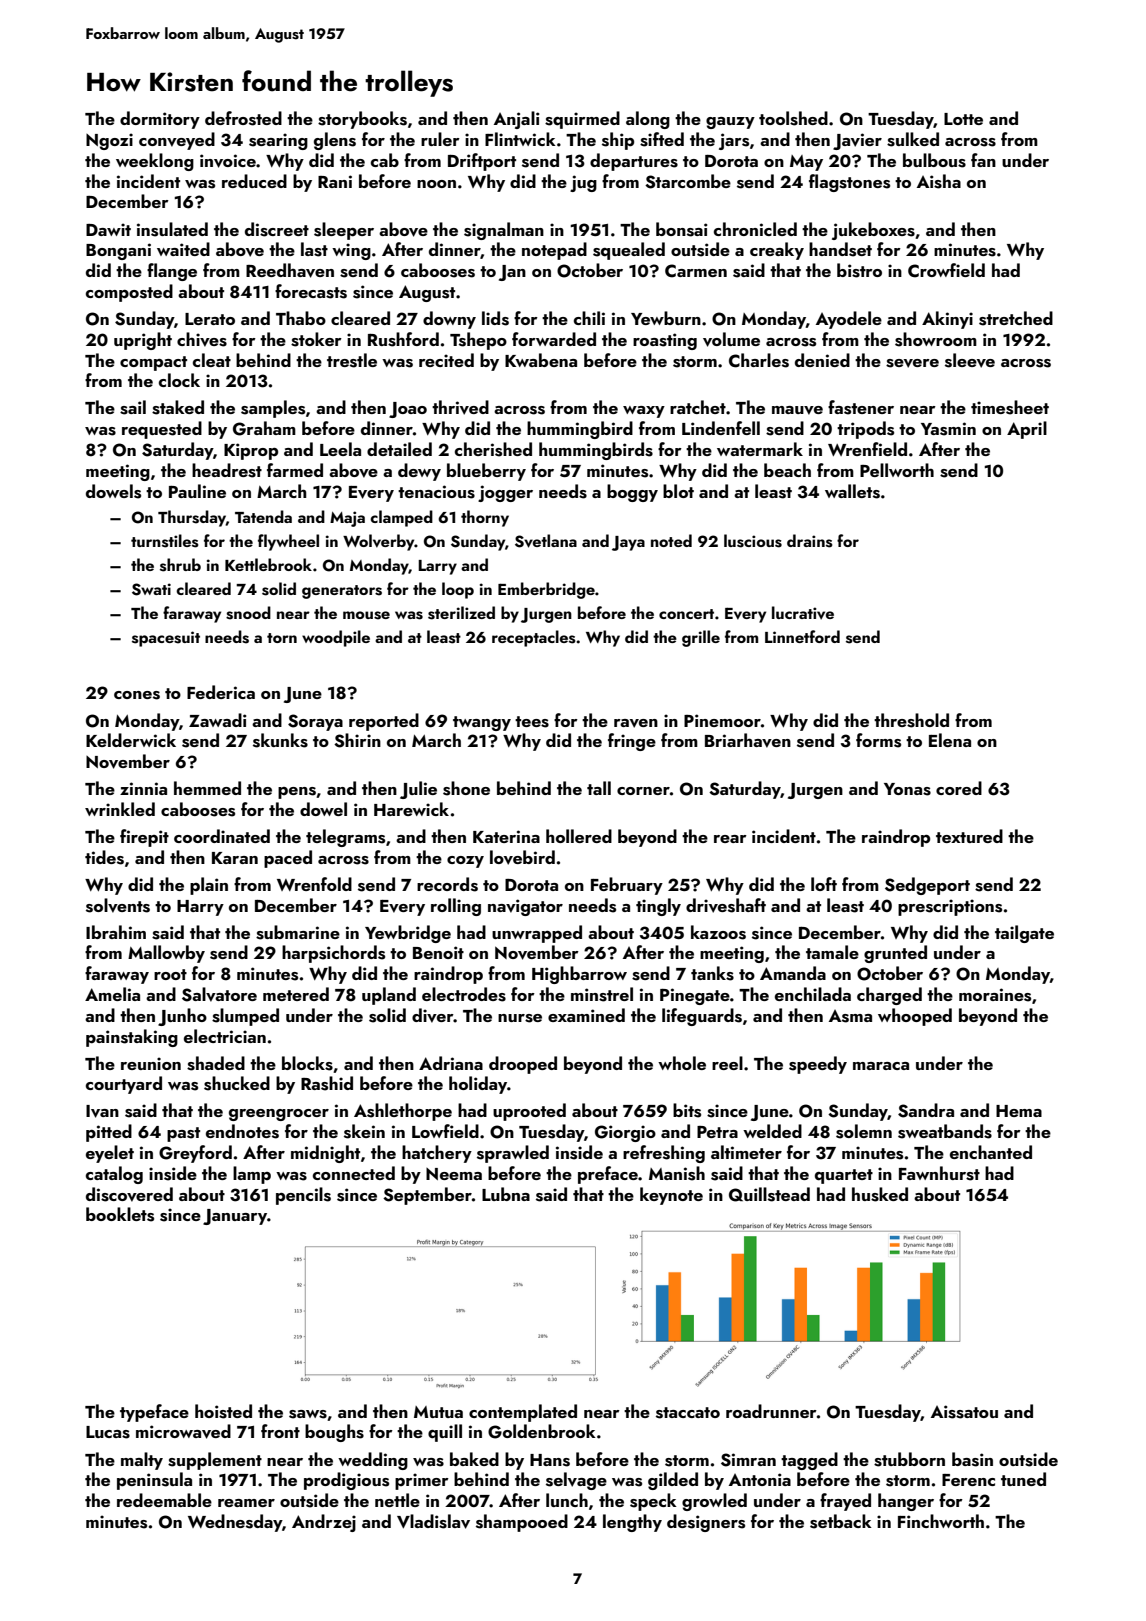 Image resolution: width=1146 pixels, height=1621 pixels. What do you see at coordinates (793, 118) in the page?
I see `toolshed` at bounding box center [793, 118].
